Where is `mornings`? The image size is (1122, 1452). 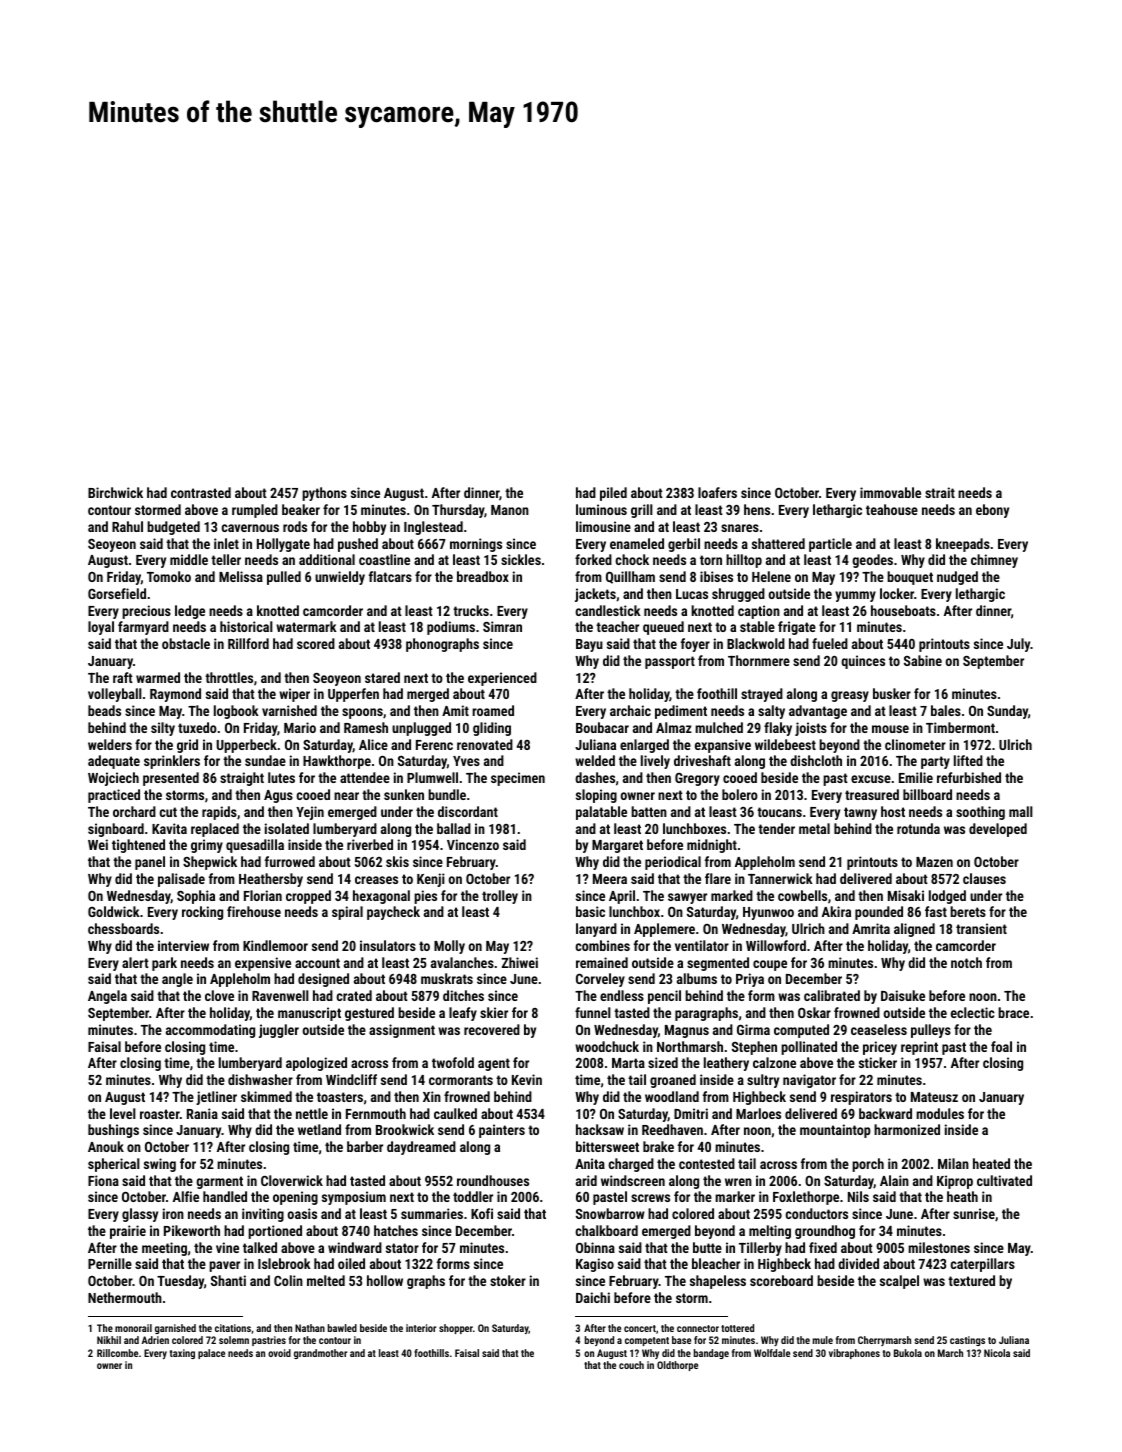
mornings is located at coordinates (476, 545).
